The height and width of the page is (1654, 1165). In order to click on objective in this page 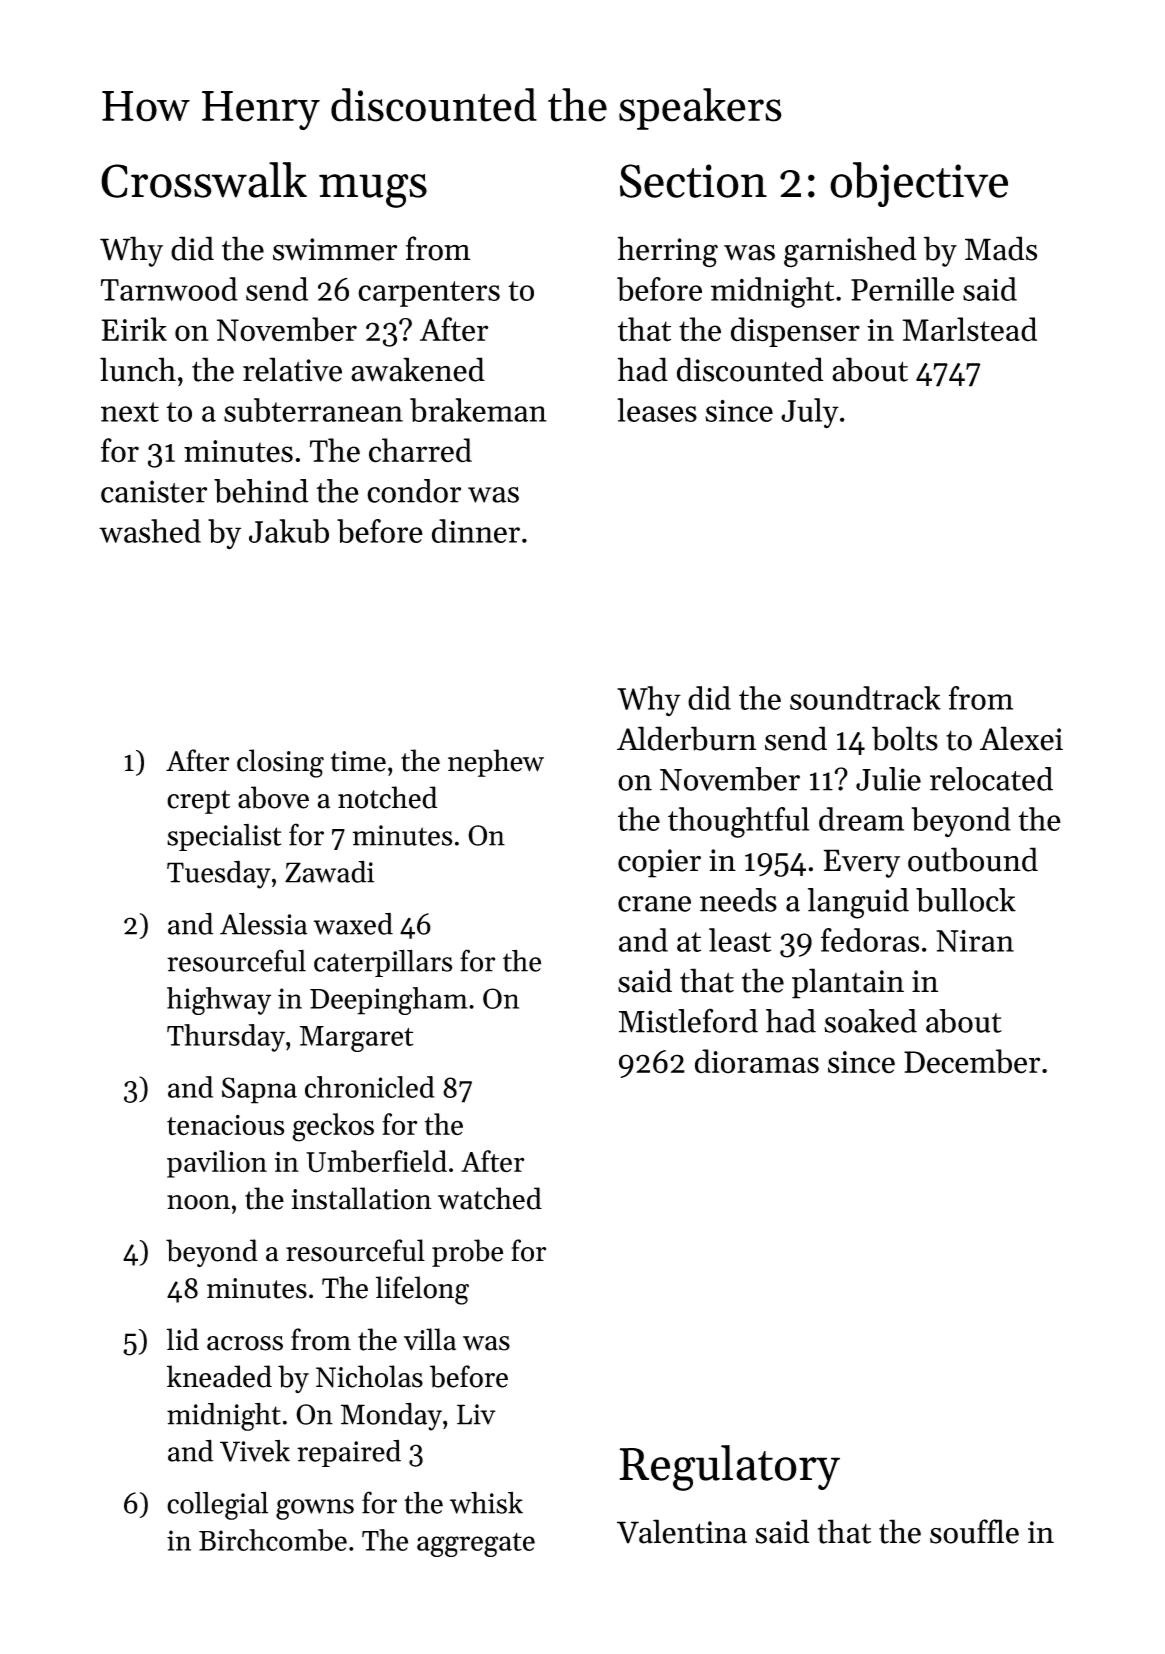, I will do `click(919, 184)`.
